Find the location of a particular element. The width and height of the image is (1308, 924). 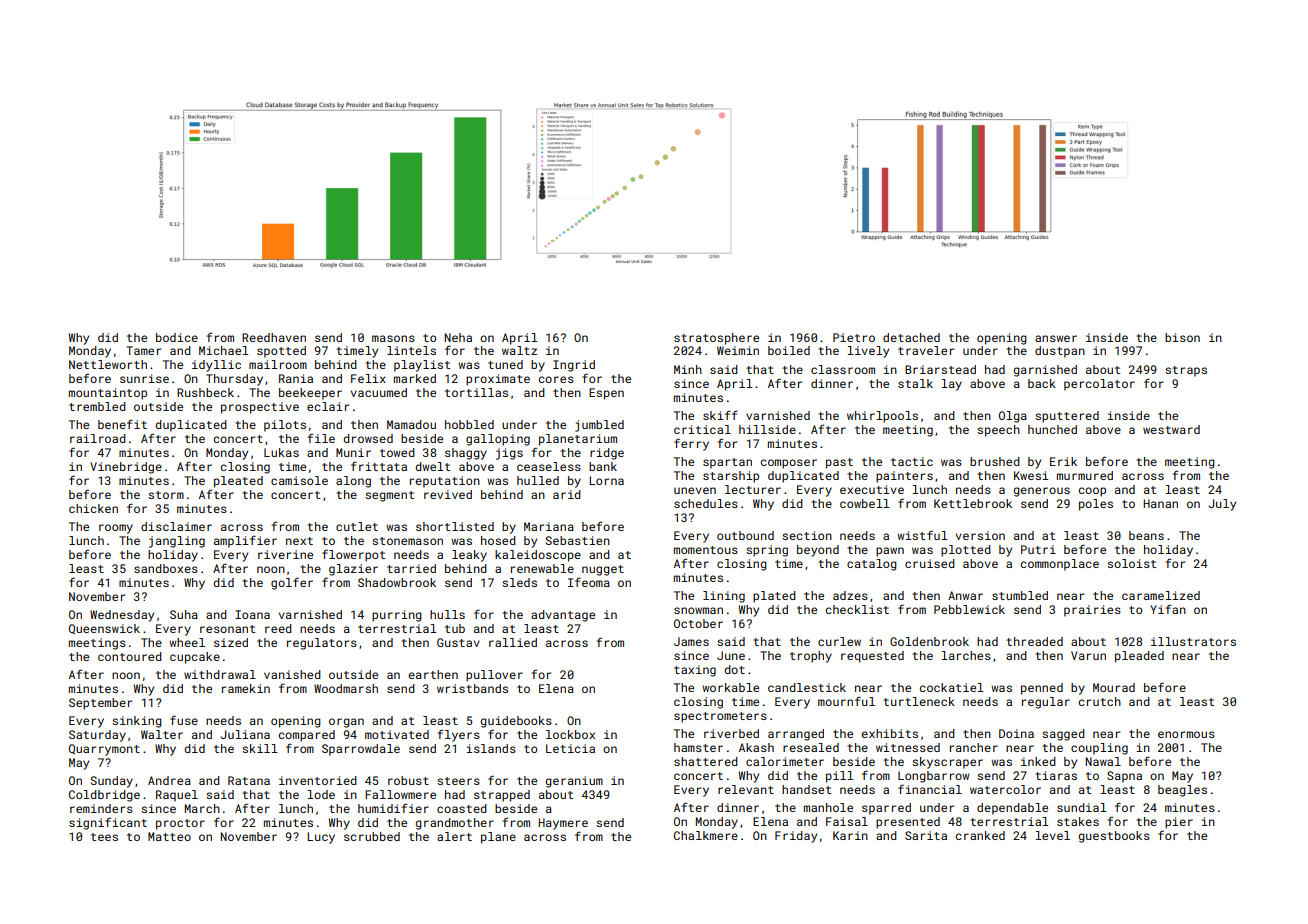

Mourad is located at coordinates (1114, 687).
